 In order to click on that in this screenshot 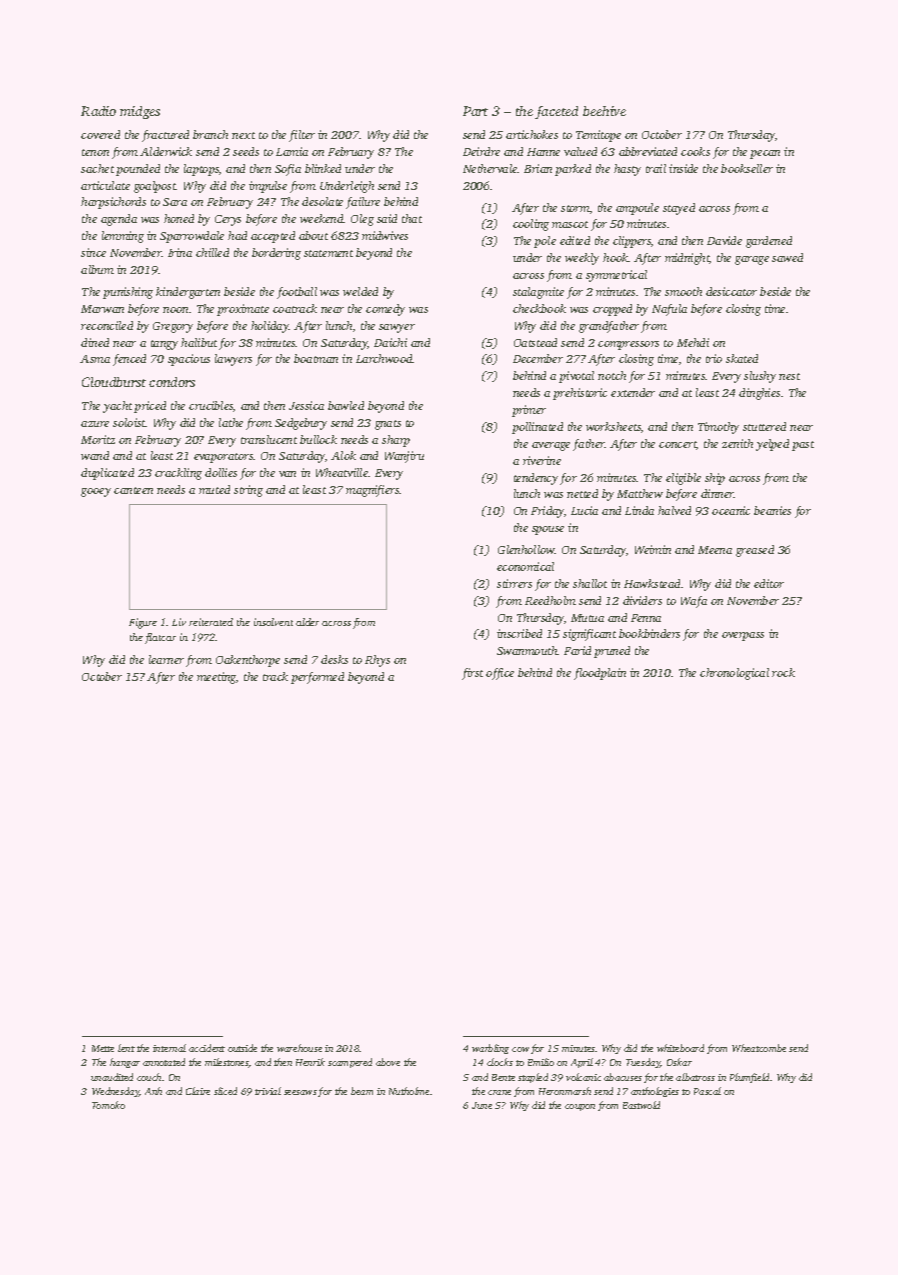, I will do `click(412, 218)`.
